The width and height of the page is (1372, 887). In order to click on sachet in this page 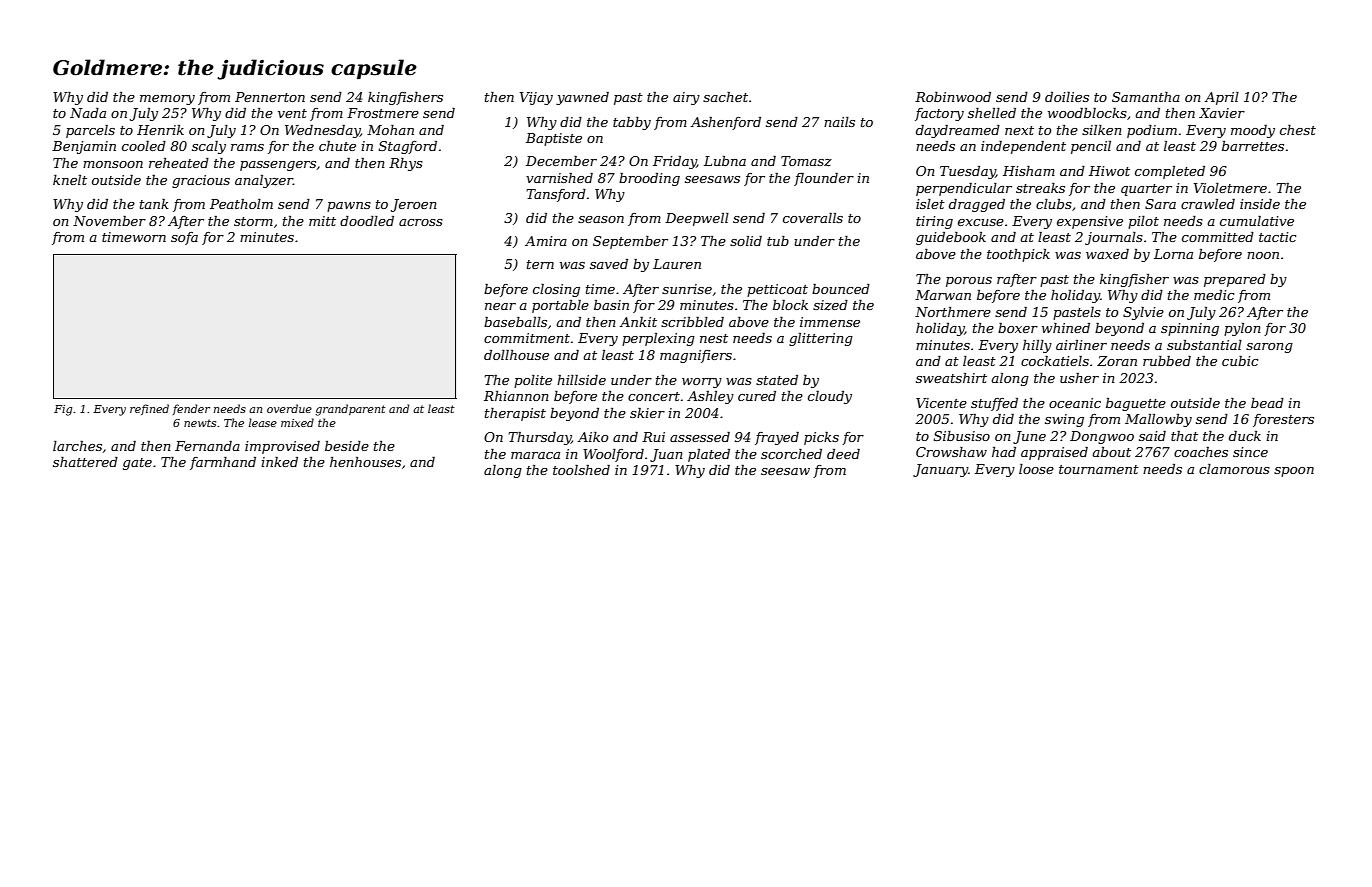, I will do `click(725, 97)`.
